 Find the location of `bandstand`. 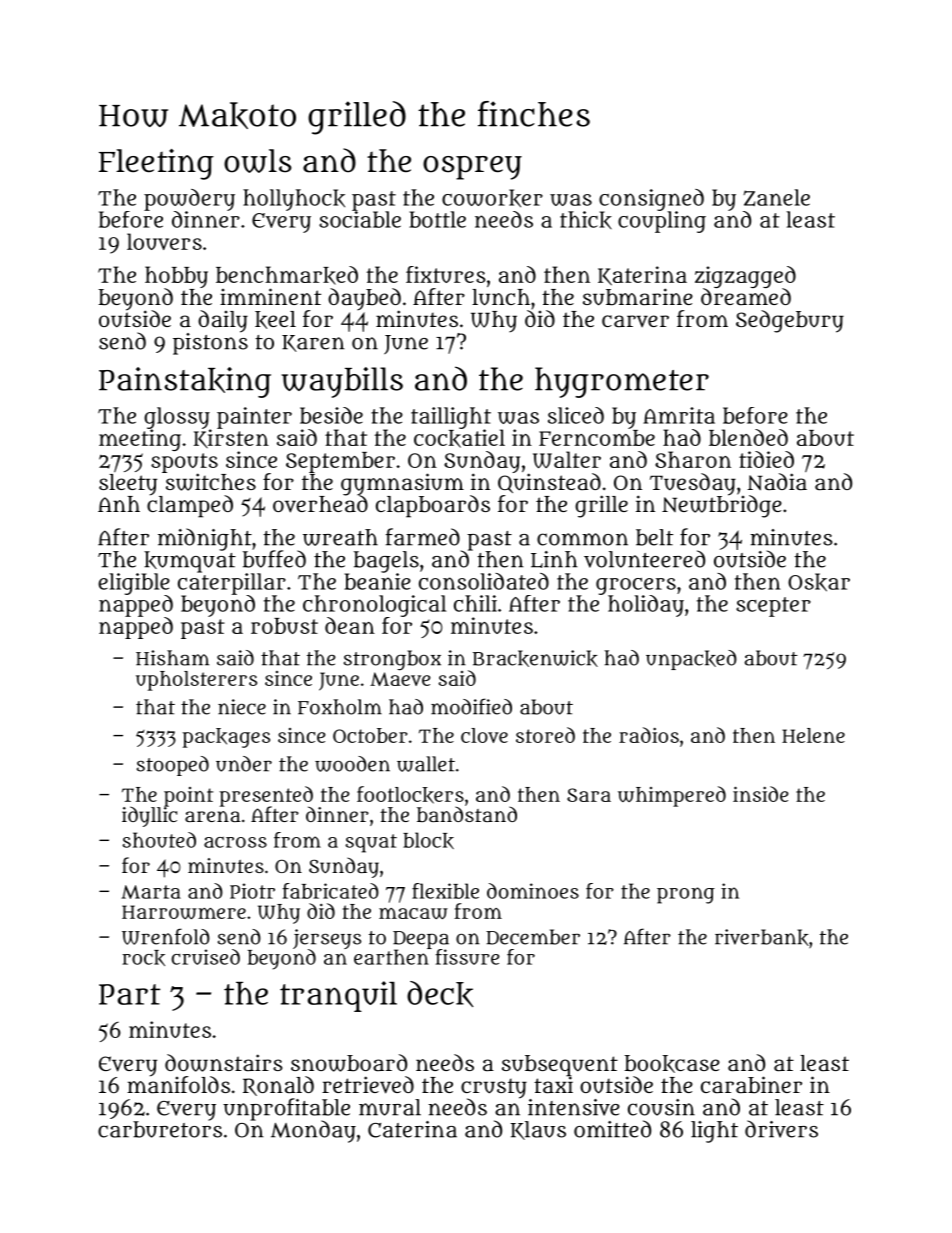

bandstand is located at coordinates (467, 814).
